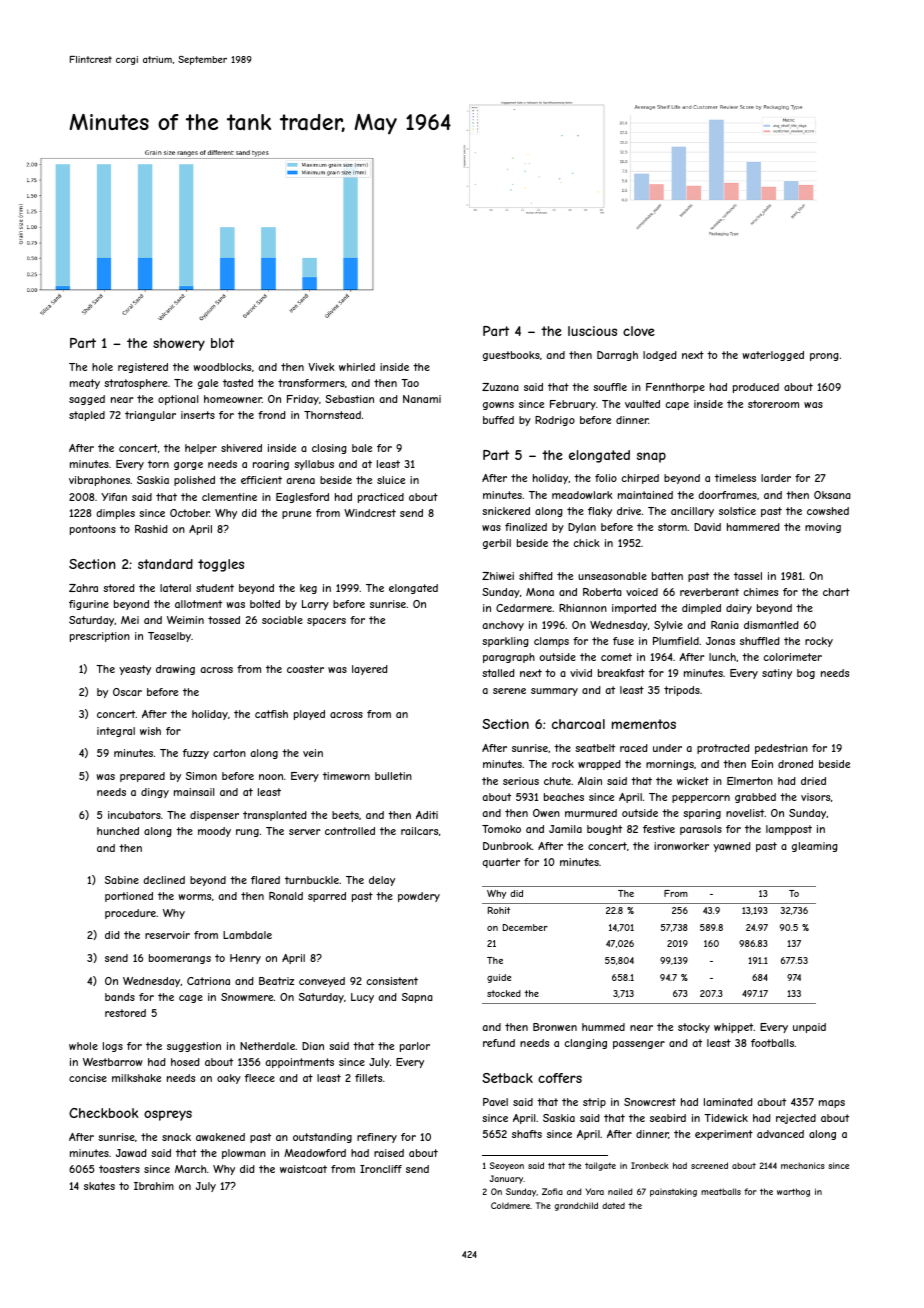 This screenshot has width=924, height=1308. Describe the element at coordinates (305, 669) in the screenshot. I see `coaster` at that location.
